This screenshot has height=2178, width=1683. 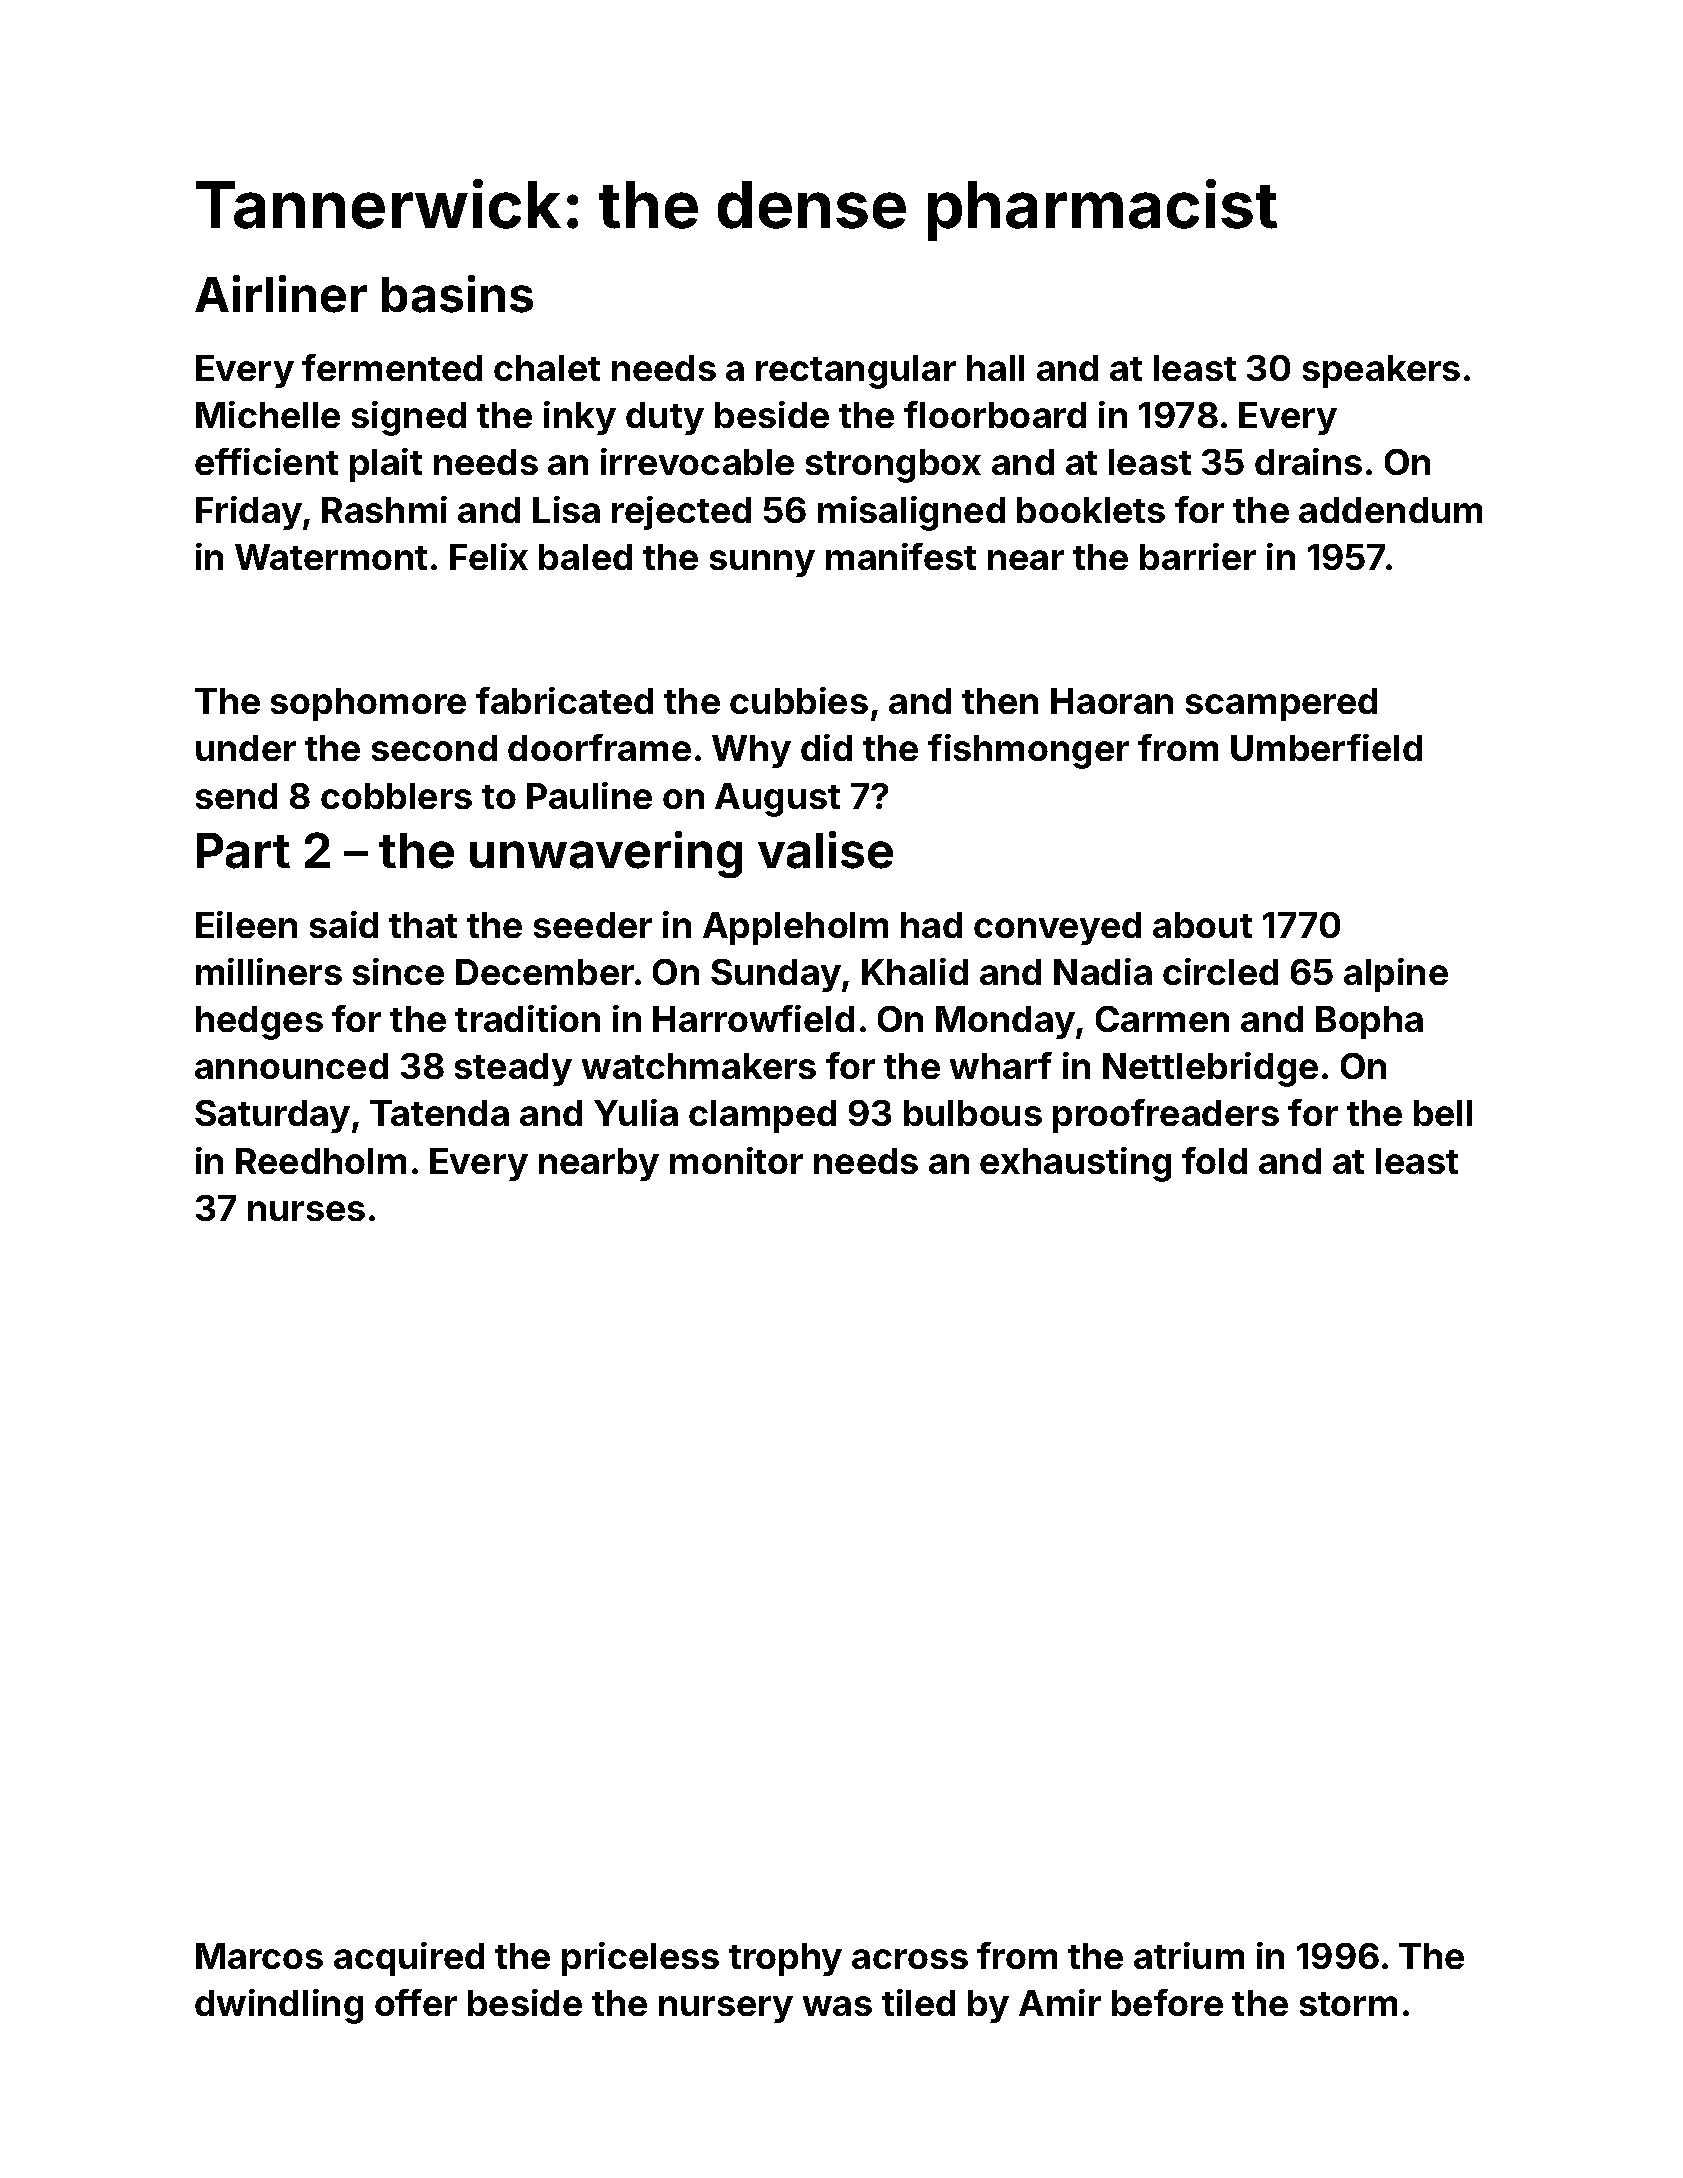 What do you see at coordinates (1443, 1113) in the screenshot?
I see `bell` at bounding box center [1443, 1113].
